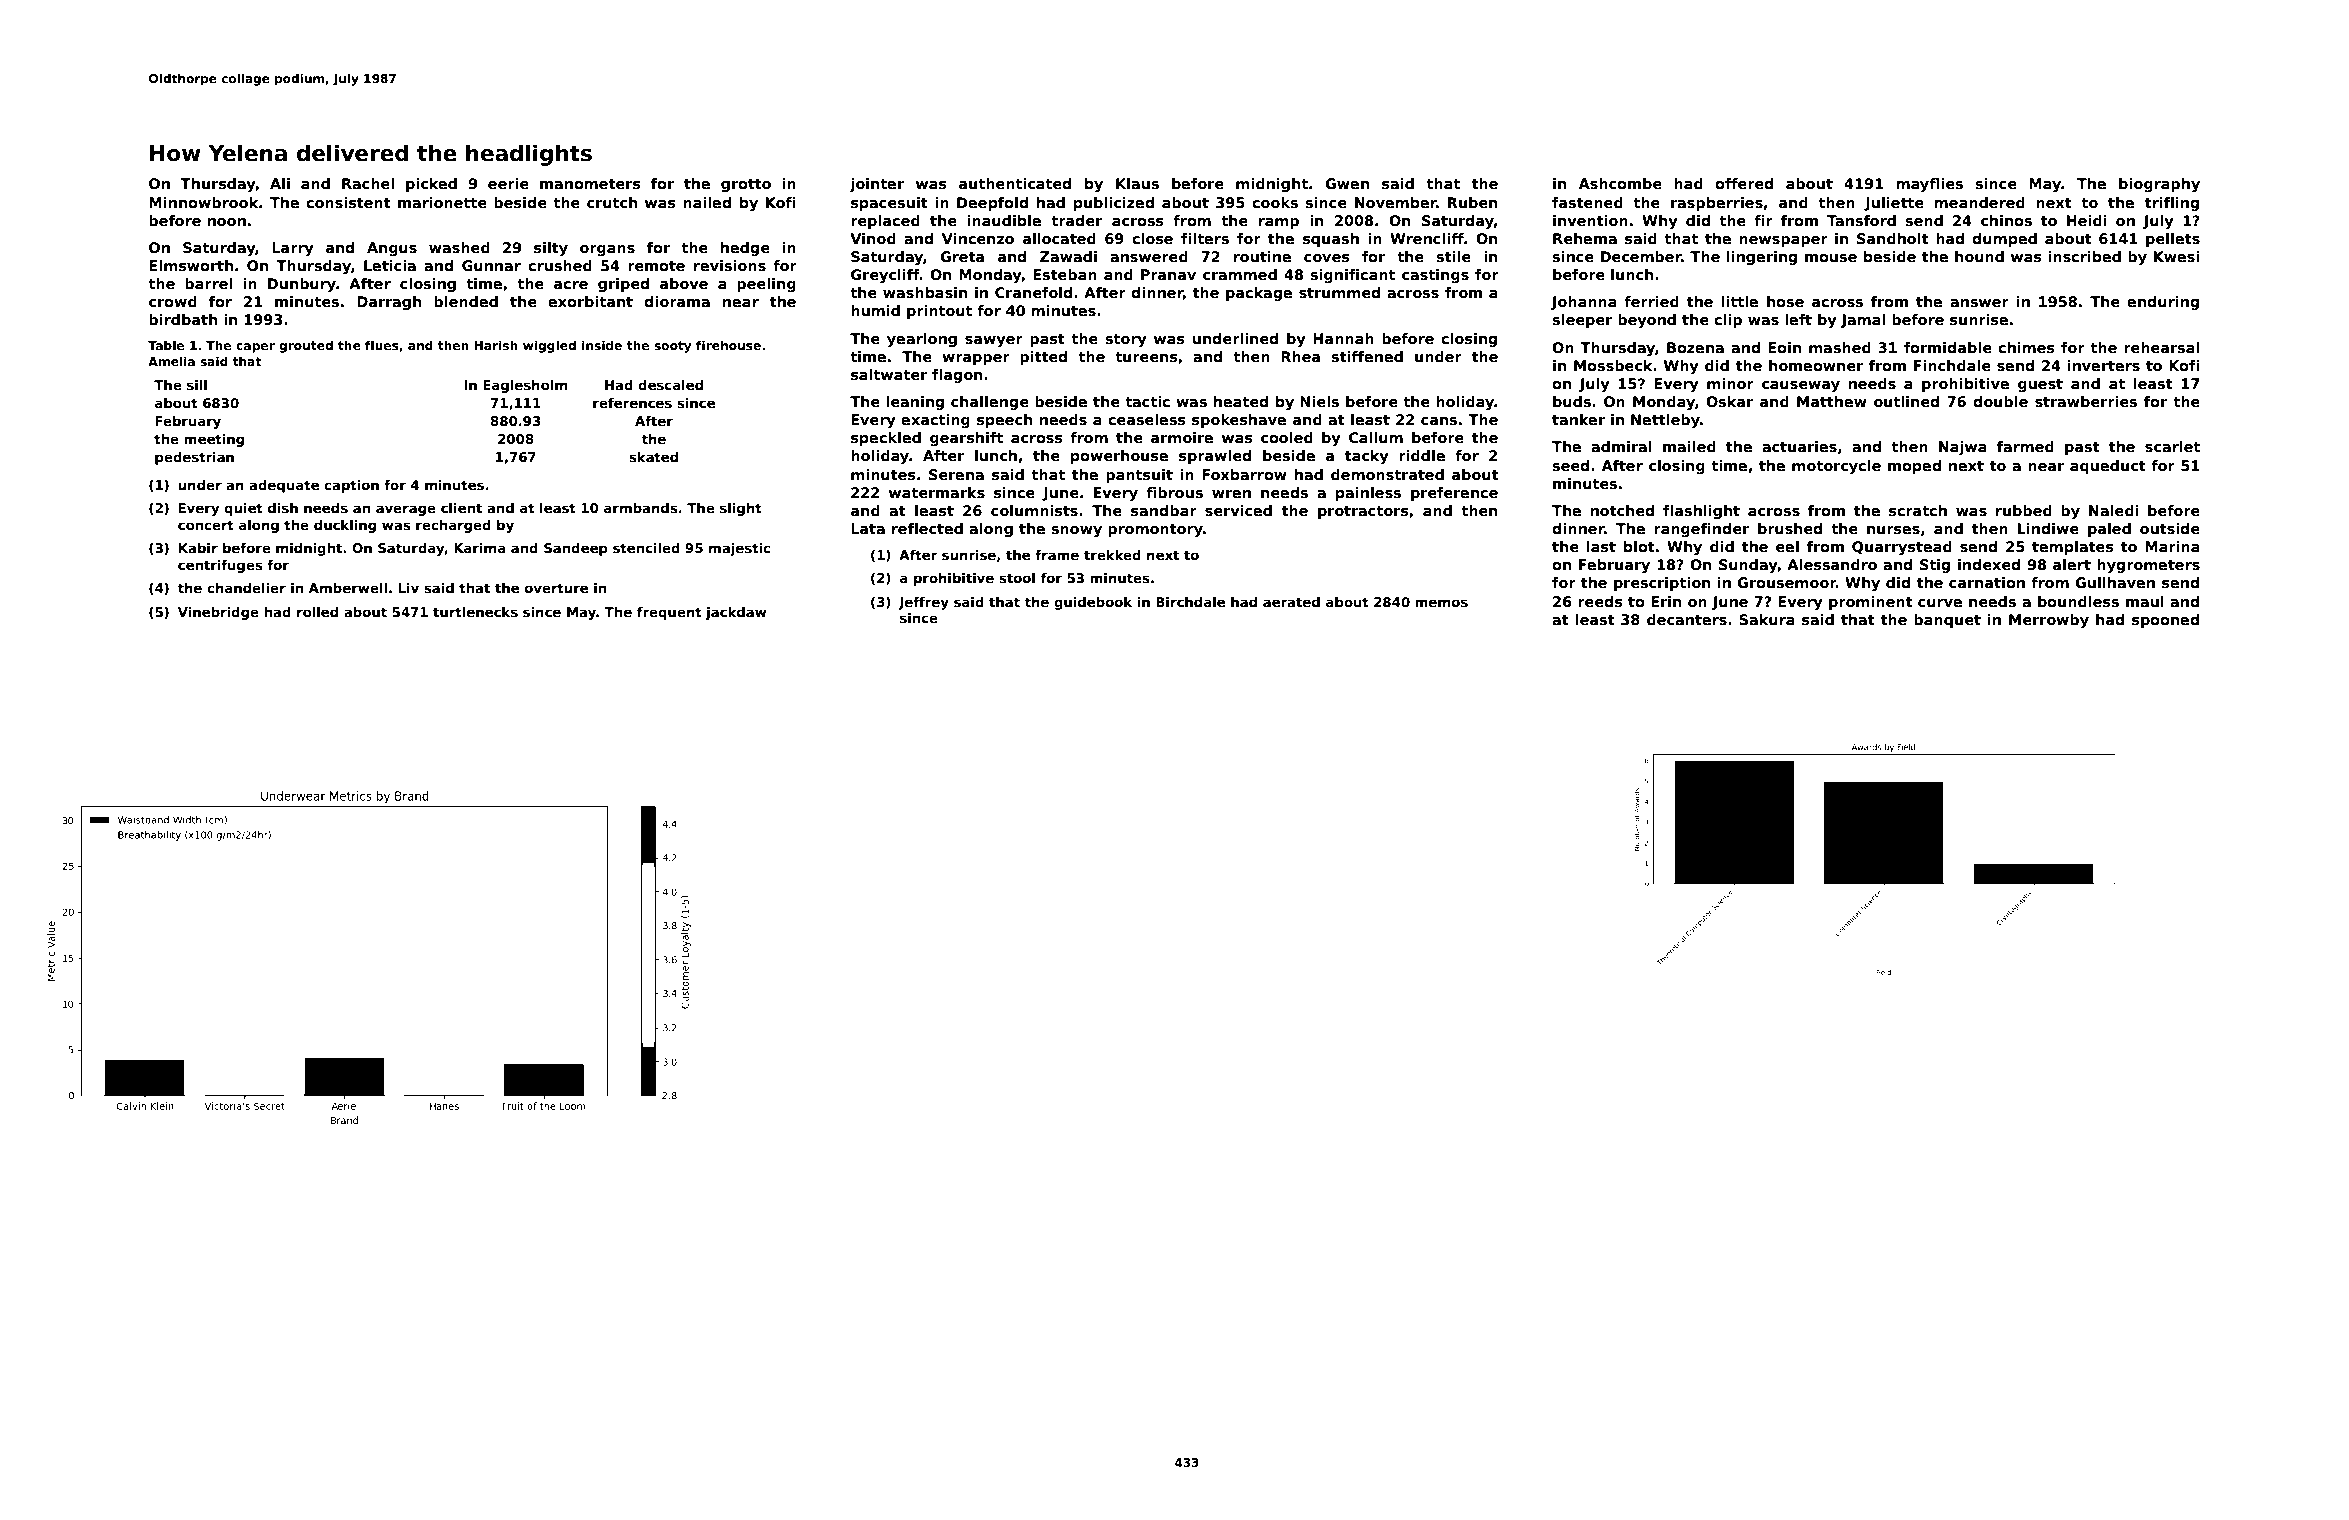 This screenshot has width=2349, height=1520. Describe the element at coordinates (171, 361) in the screenshot. I see `Amelia` at that location.
